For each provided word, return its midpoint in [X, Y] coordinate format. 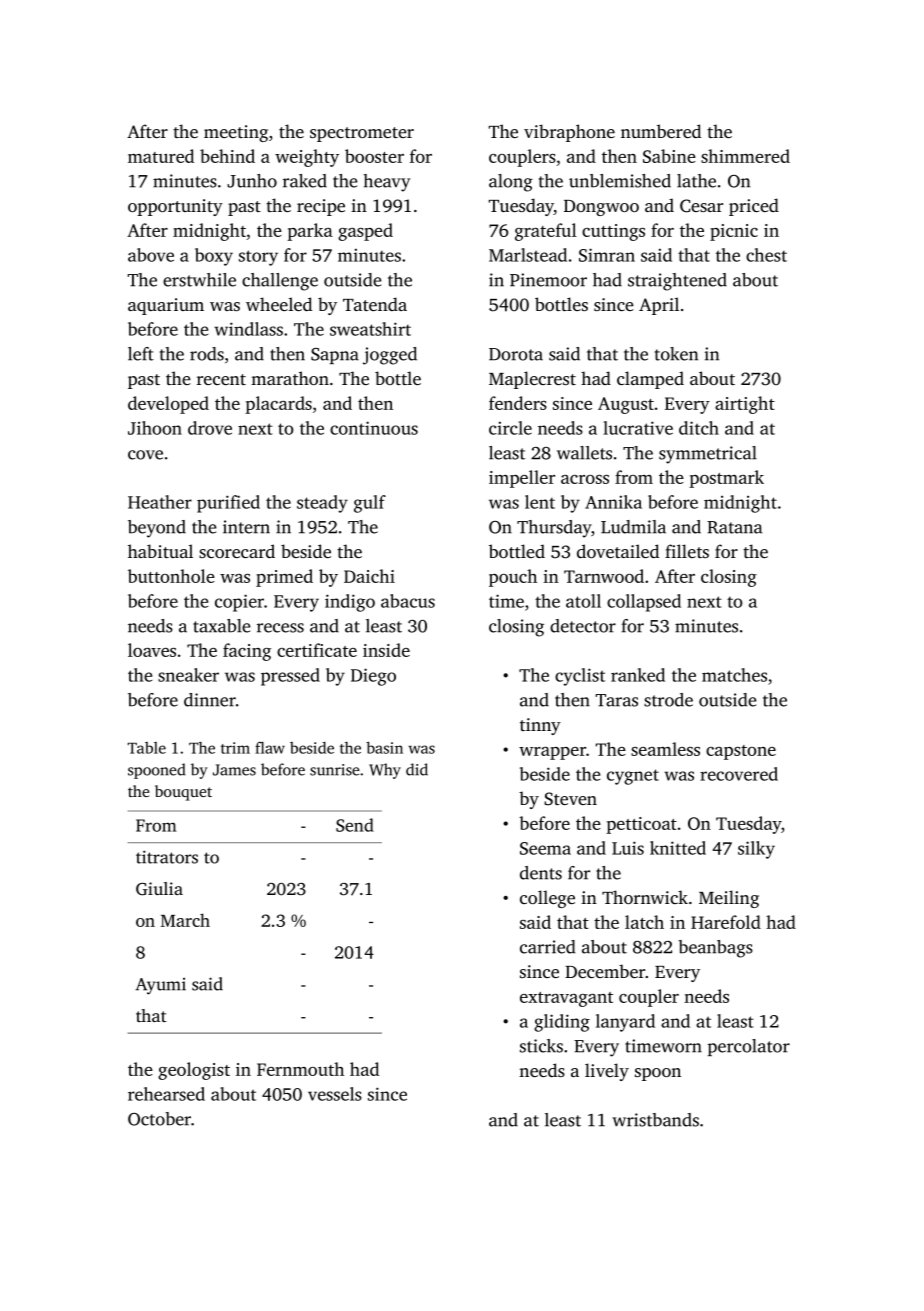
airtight [745, 405]
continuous [374, 428]
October [159, 1119]
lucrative [638, 428]
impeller [522, 479]
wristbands [655, 1120]
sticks [541, 1046]
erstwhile [199, 280]
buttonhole [171, 576]
